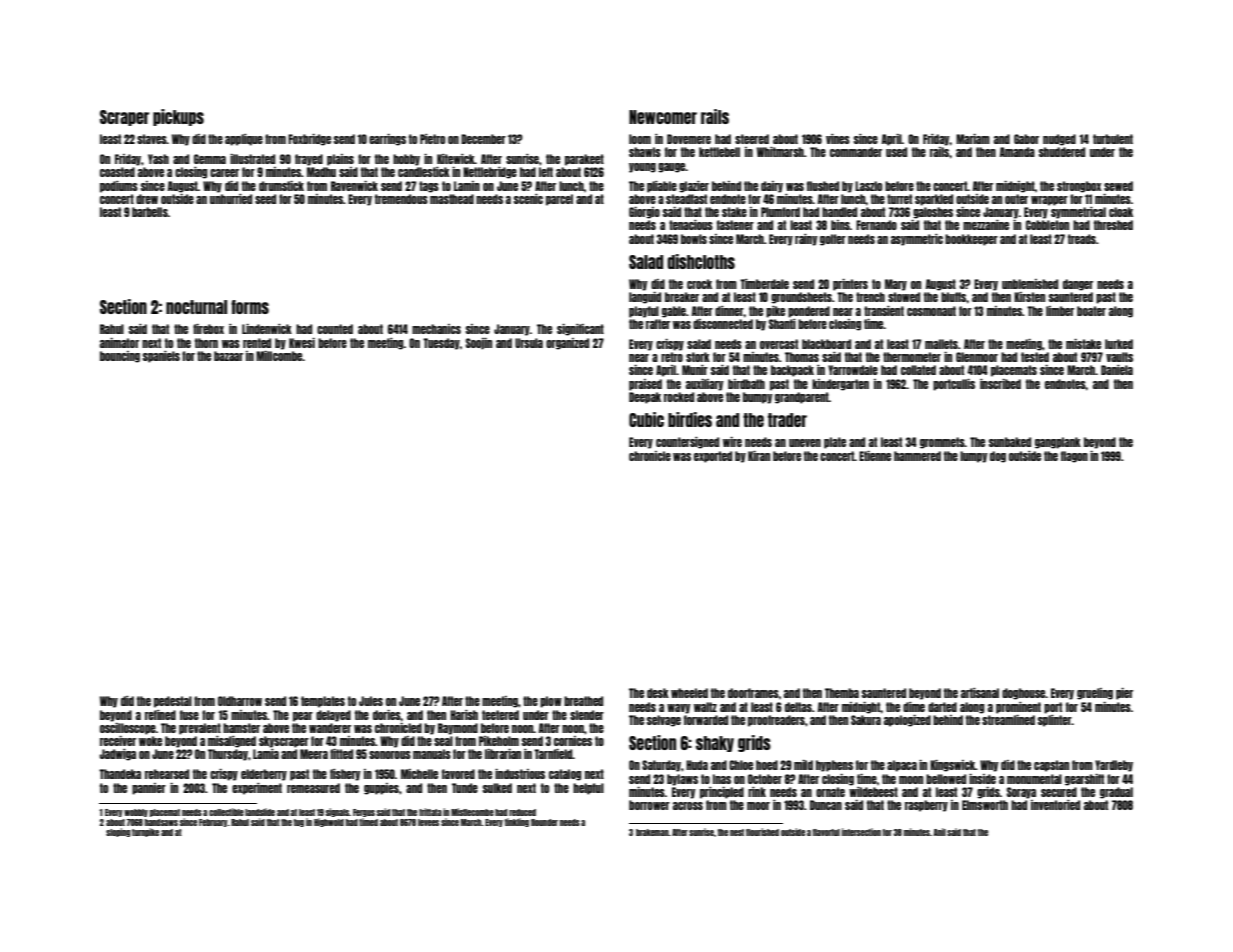 This page has height=952, width=1233. I want to click on Mariam, so click(973, 139).
